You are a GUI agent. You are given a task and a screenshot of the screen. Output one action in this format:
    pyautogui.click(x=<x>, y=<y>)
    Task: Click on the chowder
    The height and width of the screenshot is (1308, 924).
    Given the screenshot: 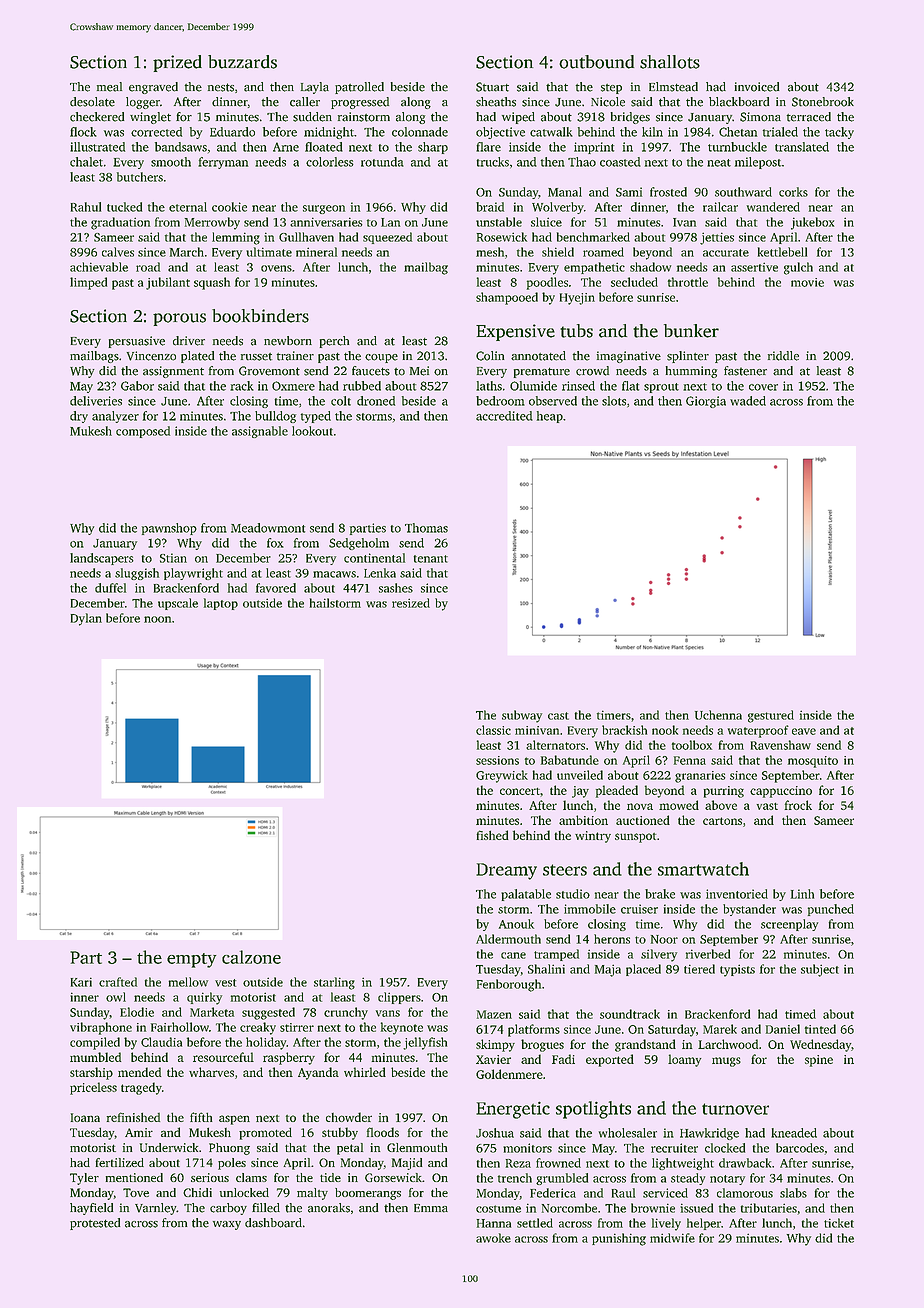 What is the action you would take?
    pyautogui.click(x=349, y=1117)
